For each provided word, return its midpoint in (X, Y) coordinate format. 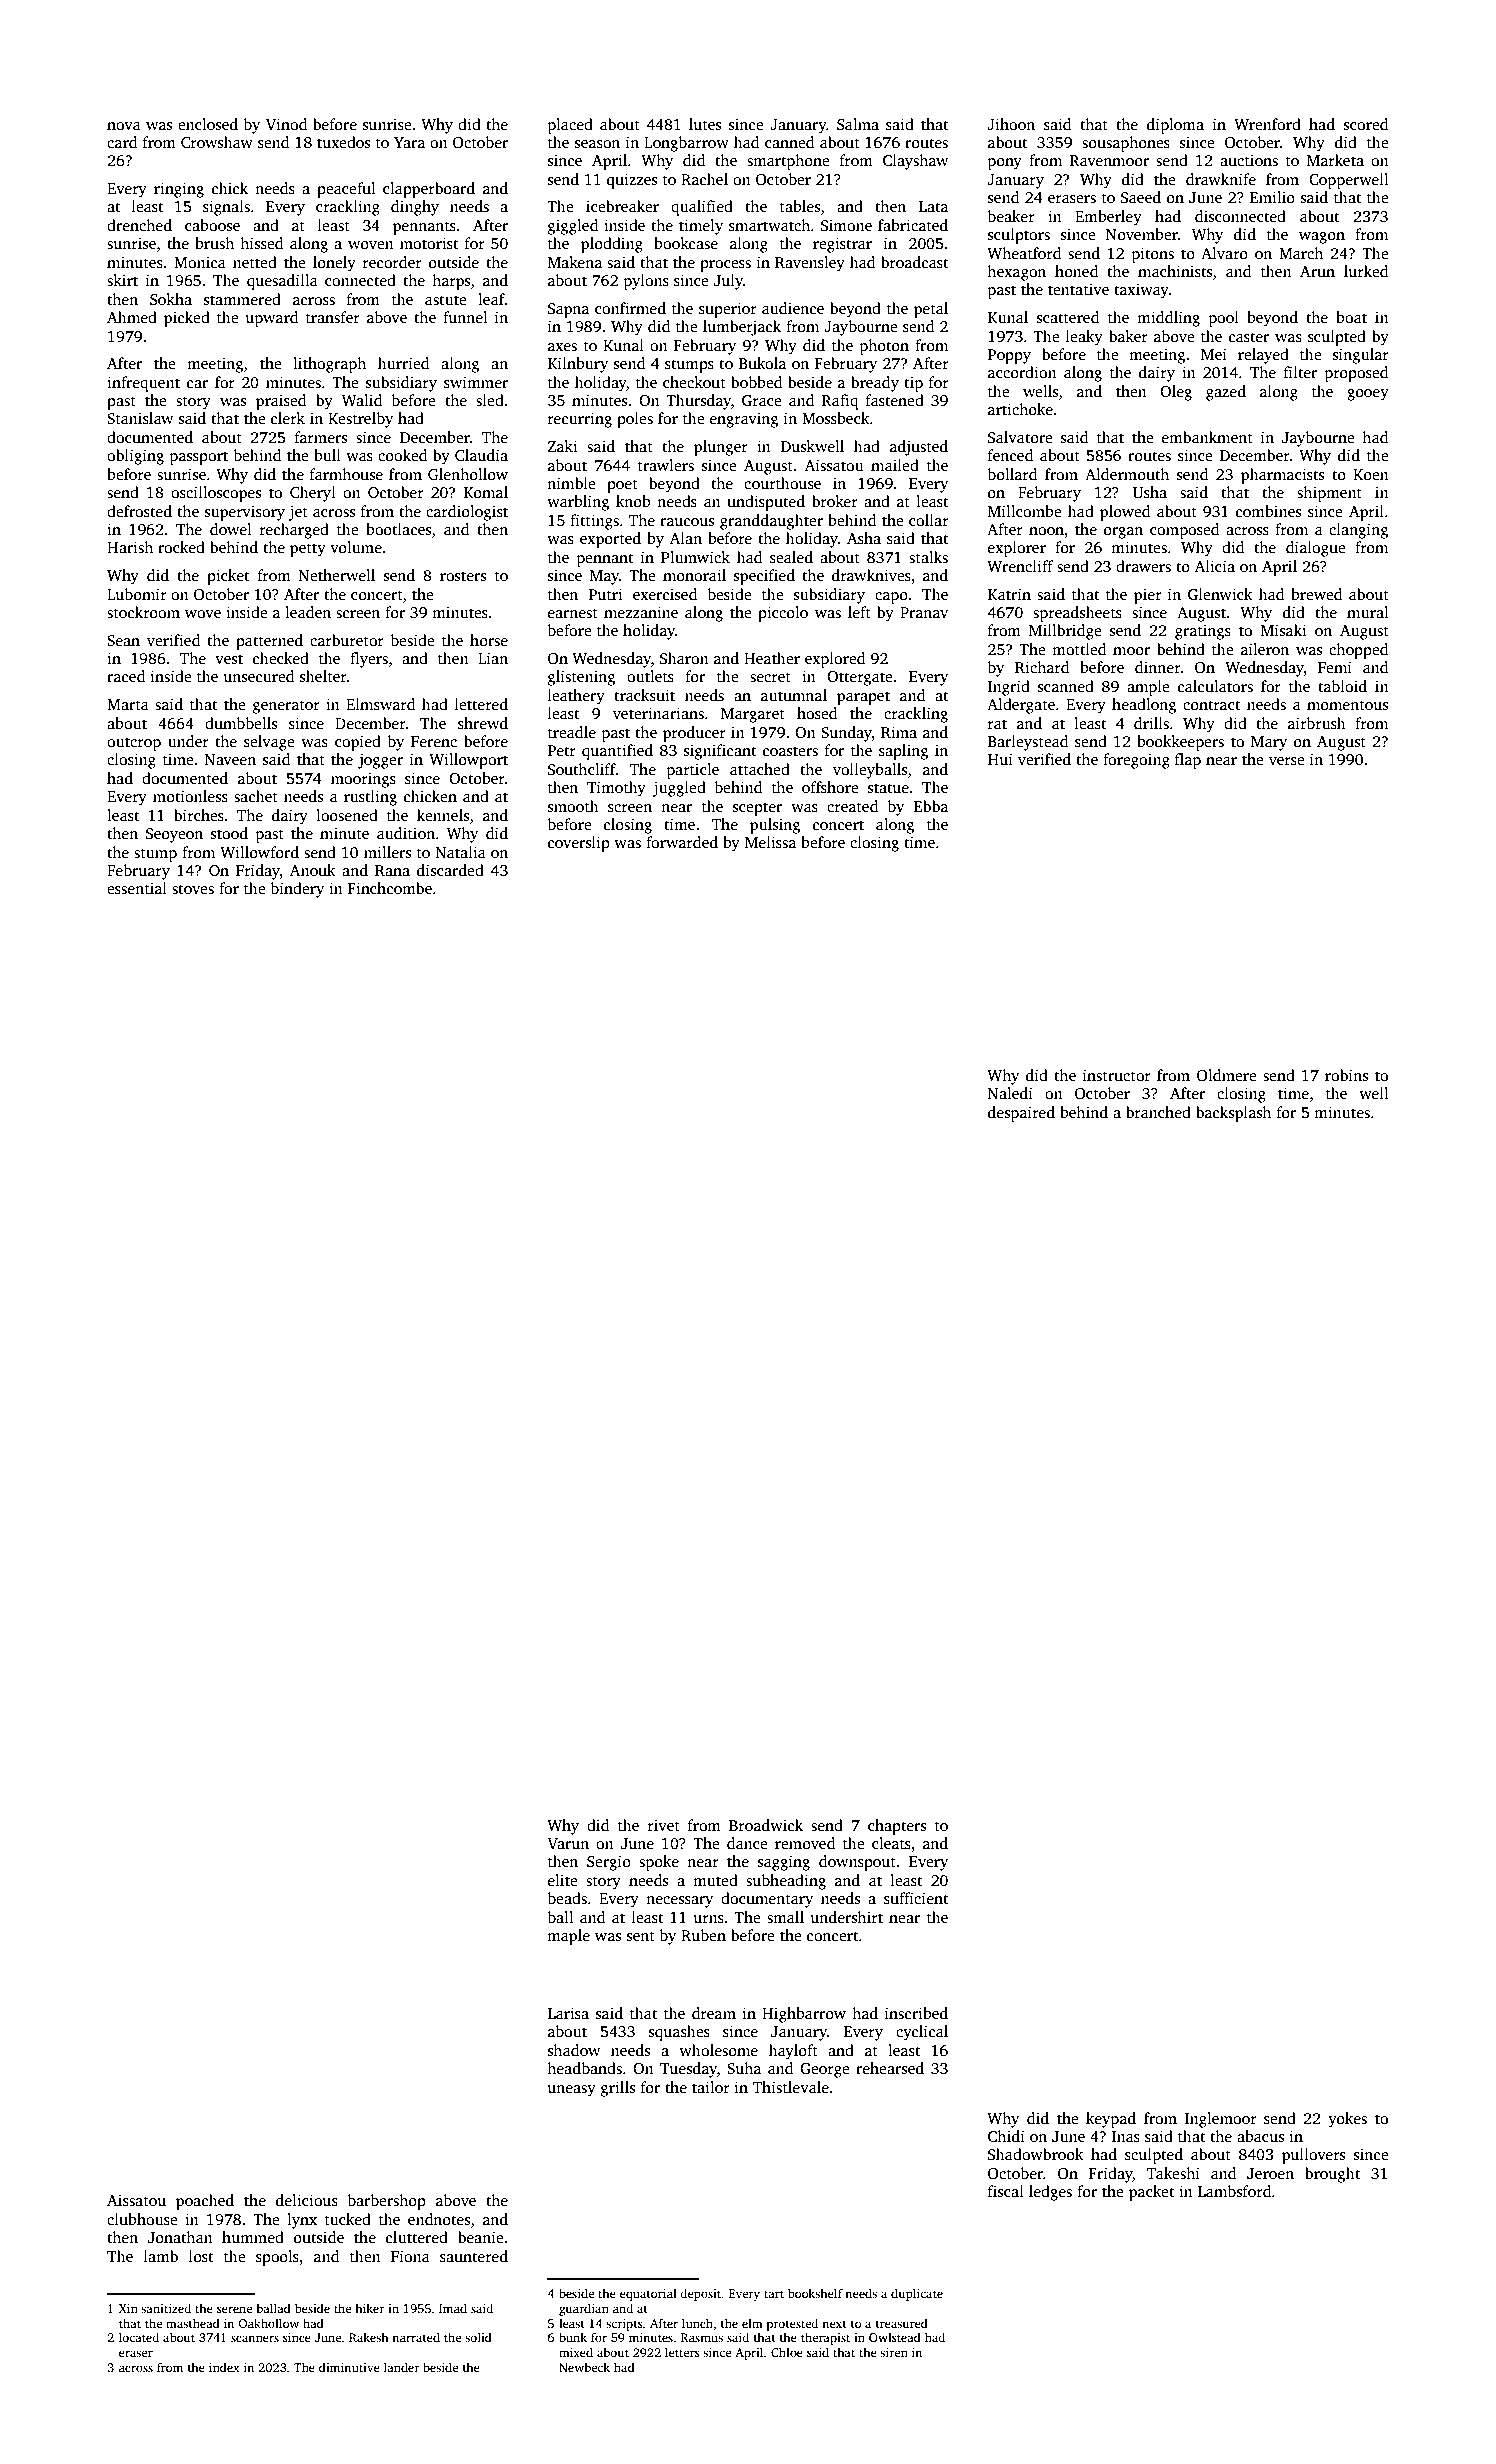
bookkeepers (1180, 743)
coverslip (579, 844)
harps (451, 282)
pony (1005, 164)
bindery (297, 890)
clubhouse (142, 2219)
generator (286, 707)
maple (568, 1937)
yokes (1347, 2120)
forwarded (682, 842)
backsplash (1233, 1114)
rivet (664, 1825)
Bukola (762, 363)
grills (618, 2089)
